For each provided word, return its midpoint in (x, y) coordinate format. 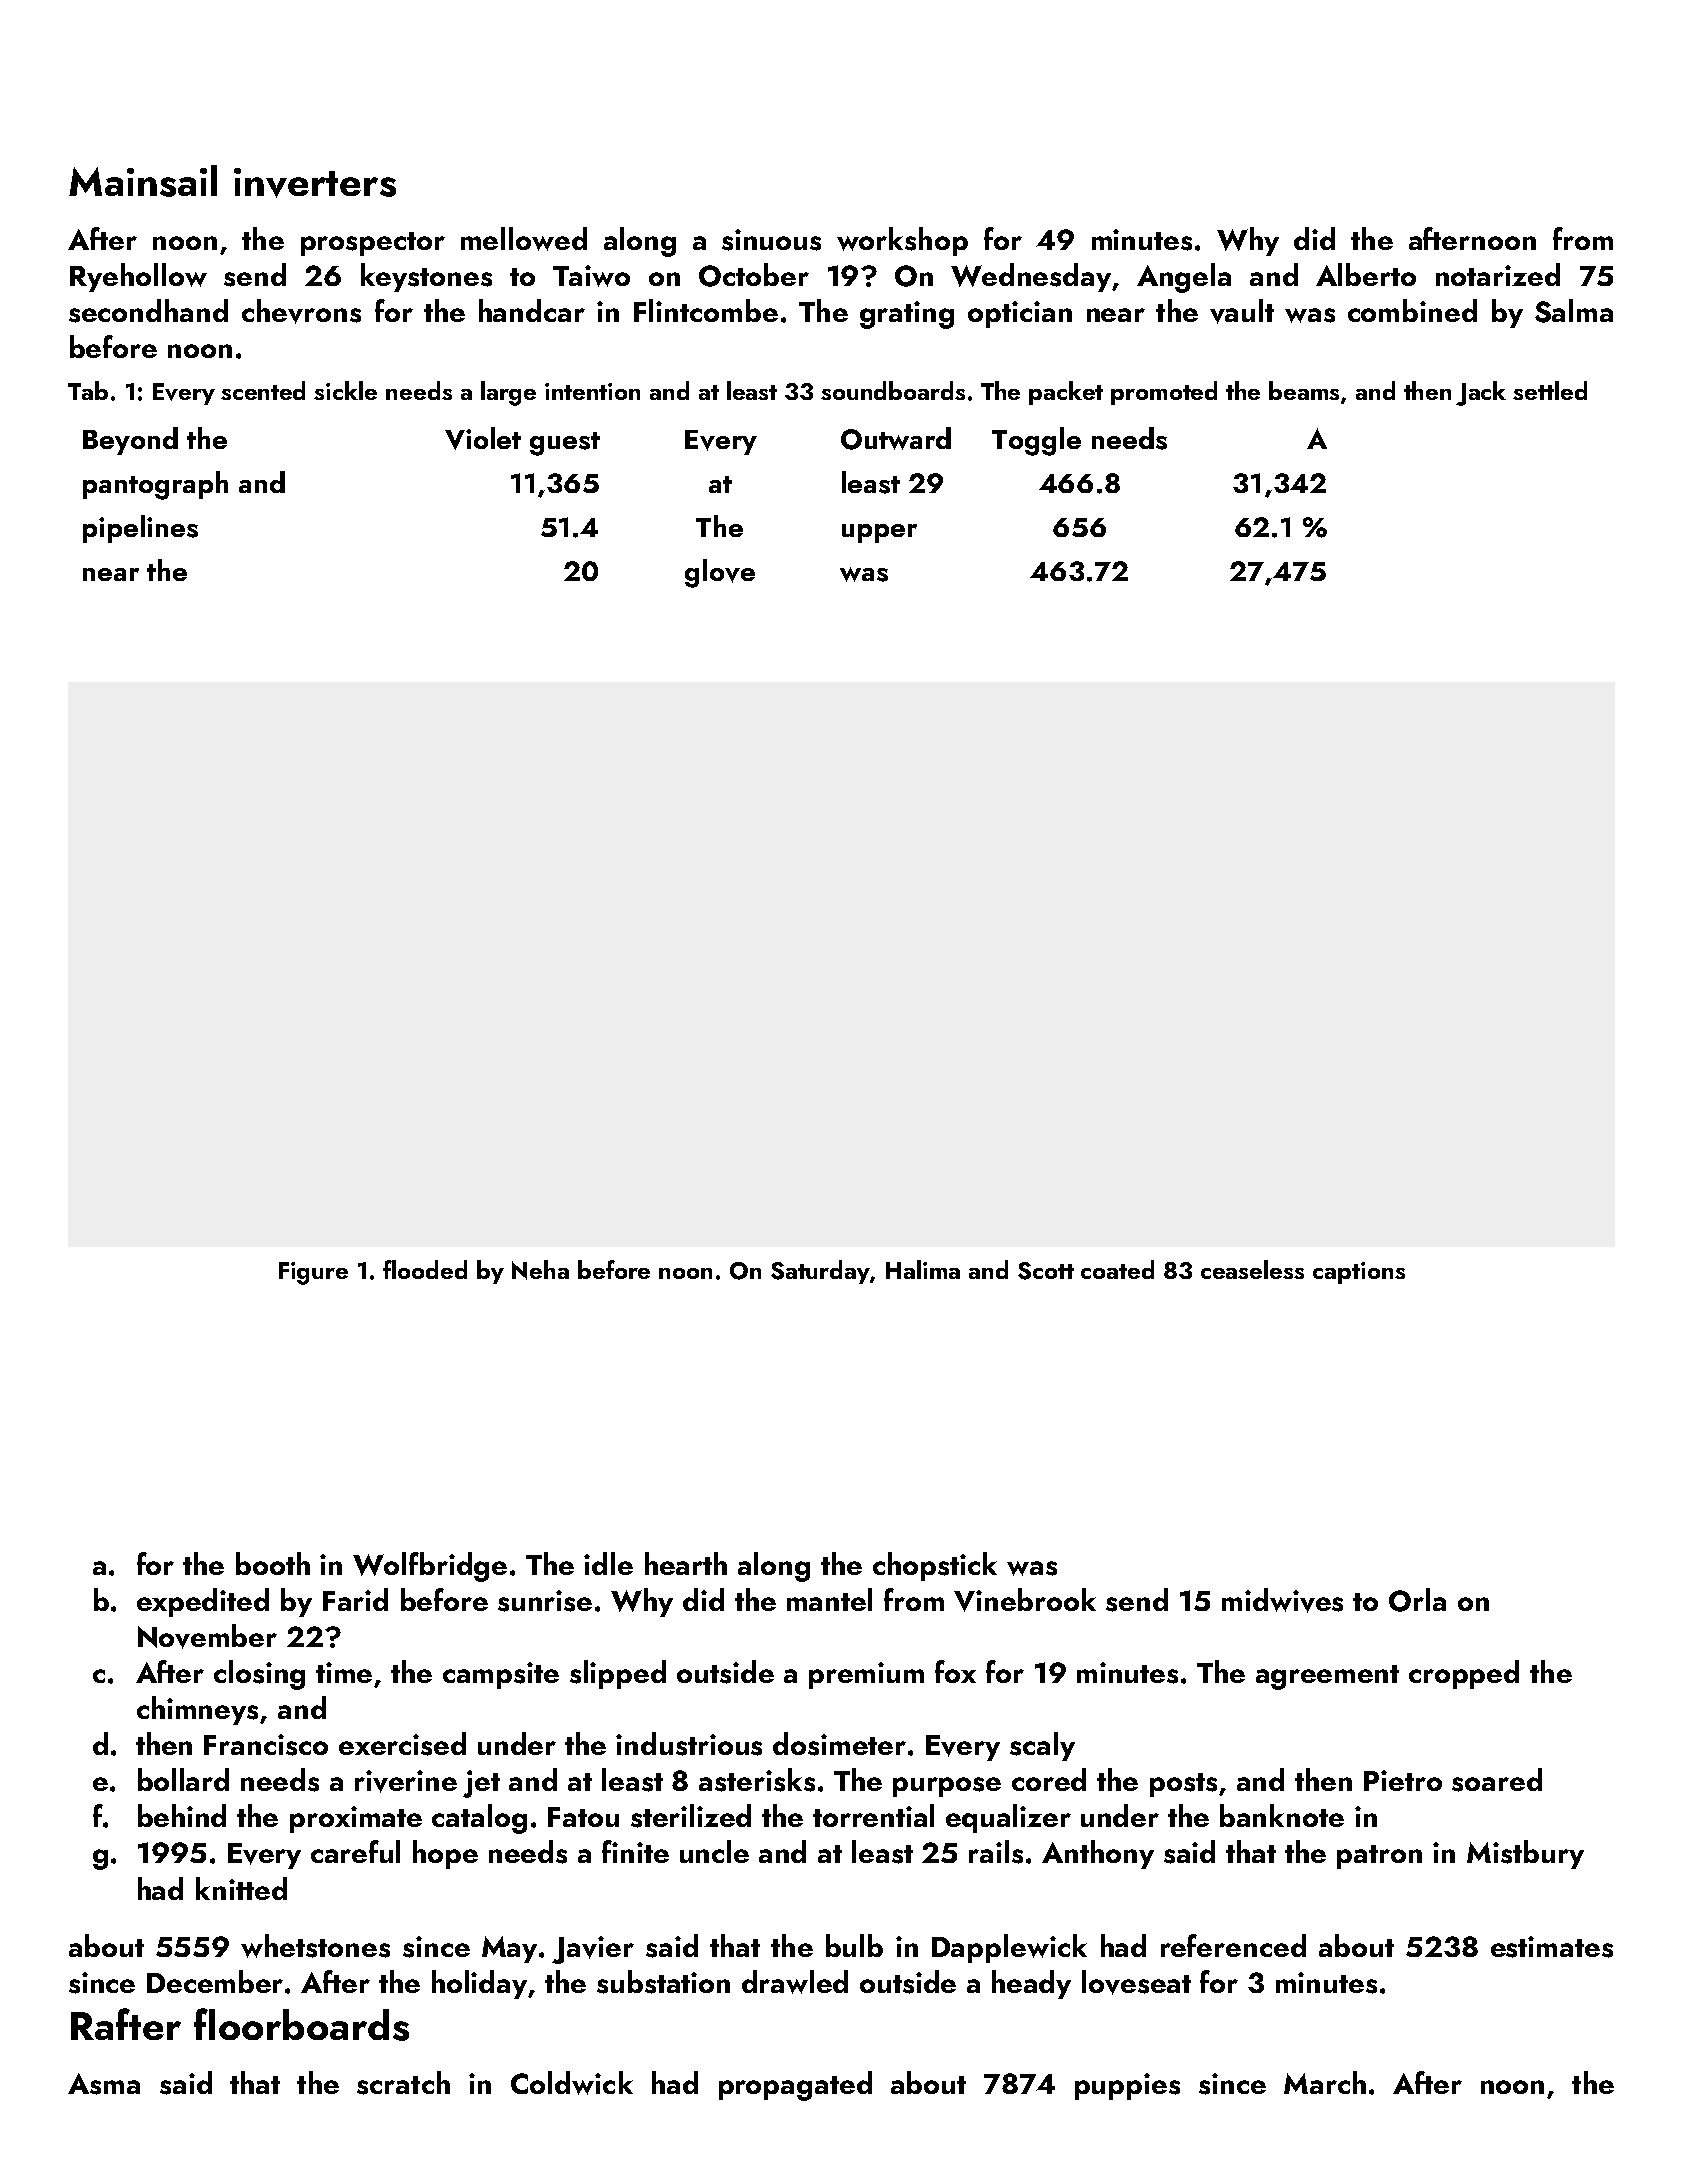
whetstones (315, 1946)
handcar (532, 310)
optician (1020, 314)
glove (720, 573)
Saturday (820, 1272)
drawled (795, 1982)
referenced (1233, 1945)
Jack (1481, 393)
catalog (479, 1819)
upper (879, 533)
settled (1550, 390)
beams (1304, 390)
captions (1359, 1273)
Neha (540, 1270)
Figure (313, 1273)
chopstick (935, 1566)
